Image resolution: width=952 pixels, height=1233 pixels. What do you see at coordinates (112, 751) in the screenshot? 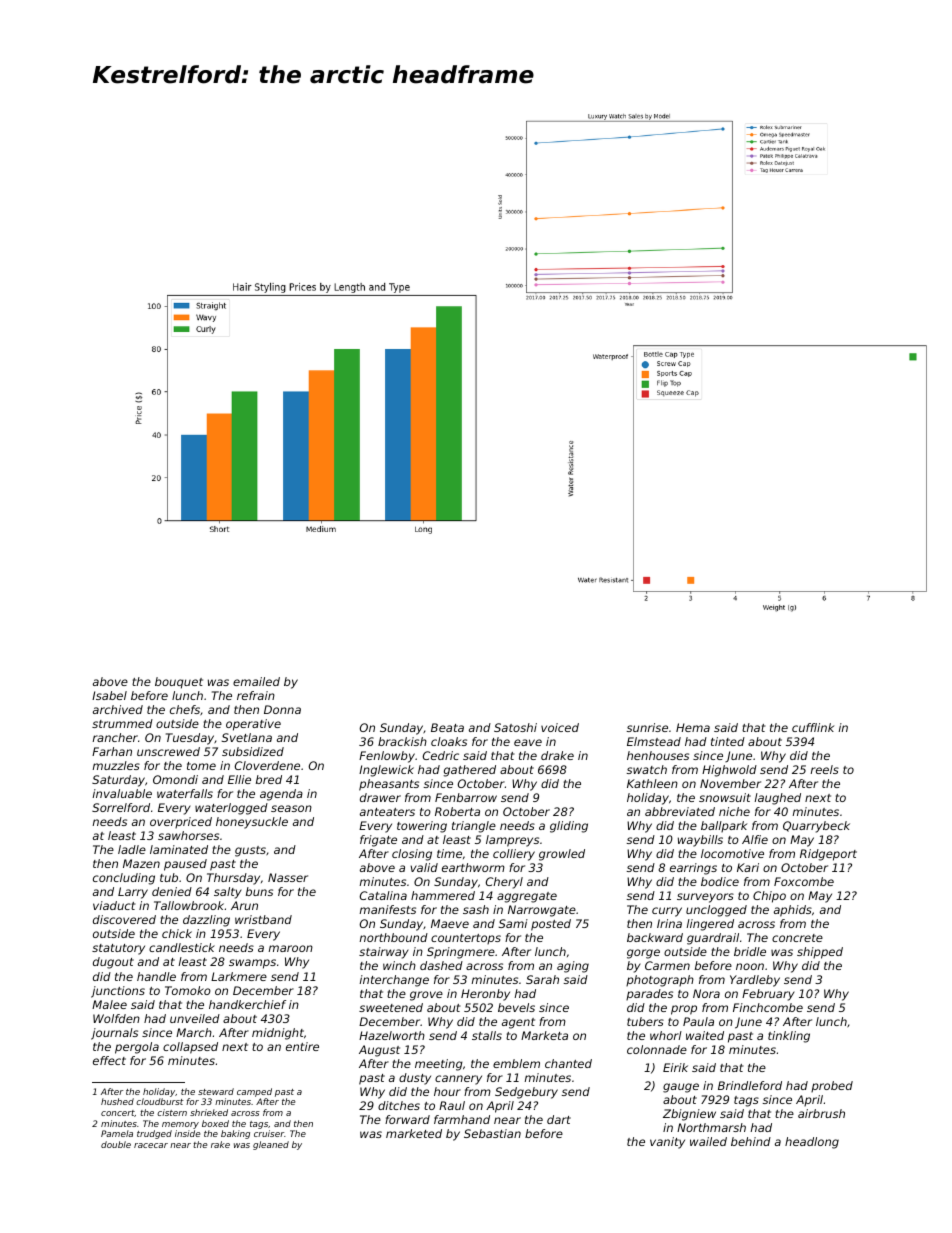
I see `Farhan` at bounding box center [112, 751].
